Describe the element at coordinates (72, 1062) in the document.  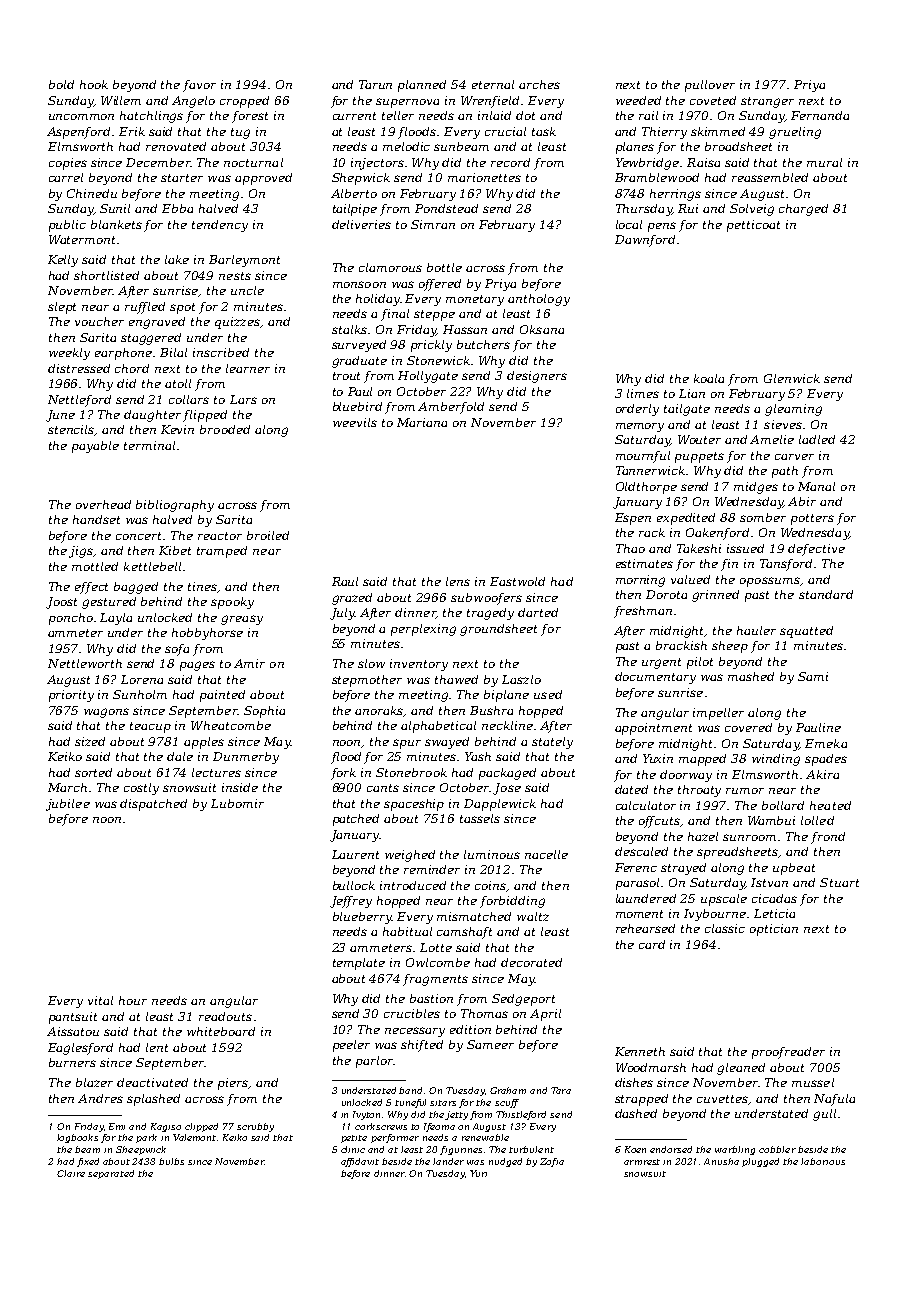
I see `burners` at that location.
